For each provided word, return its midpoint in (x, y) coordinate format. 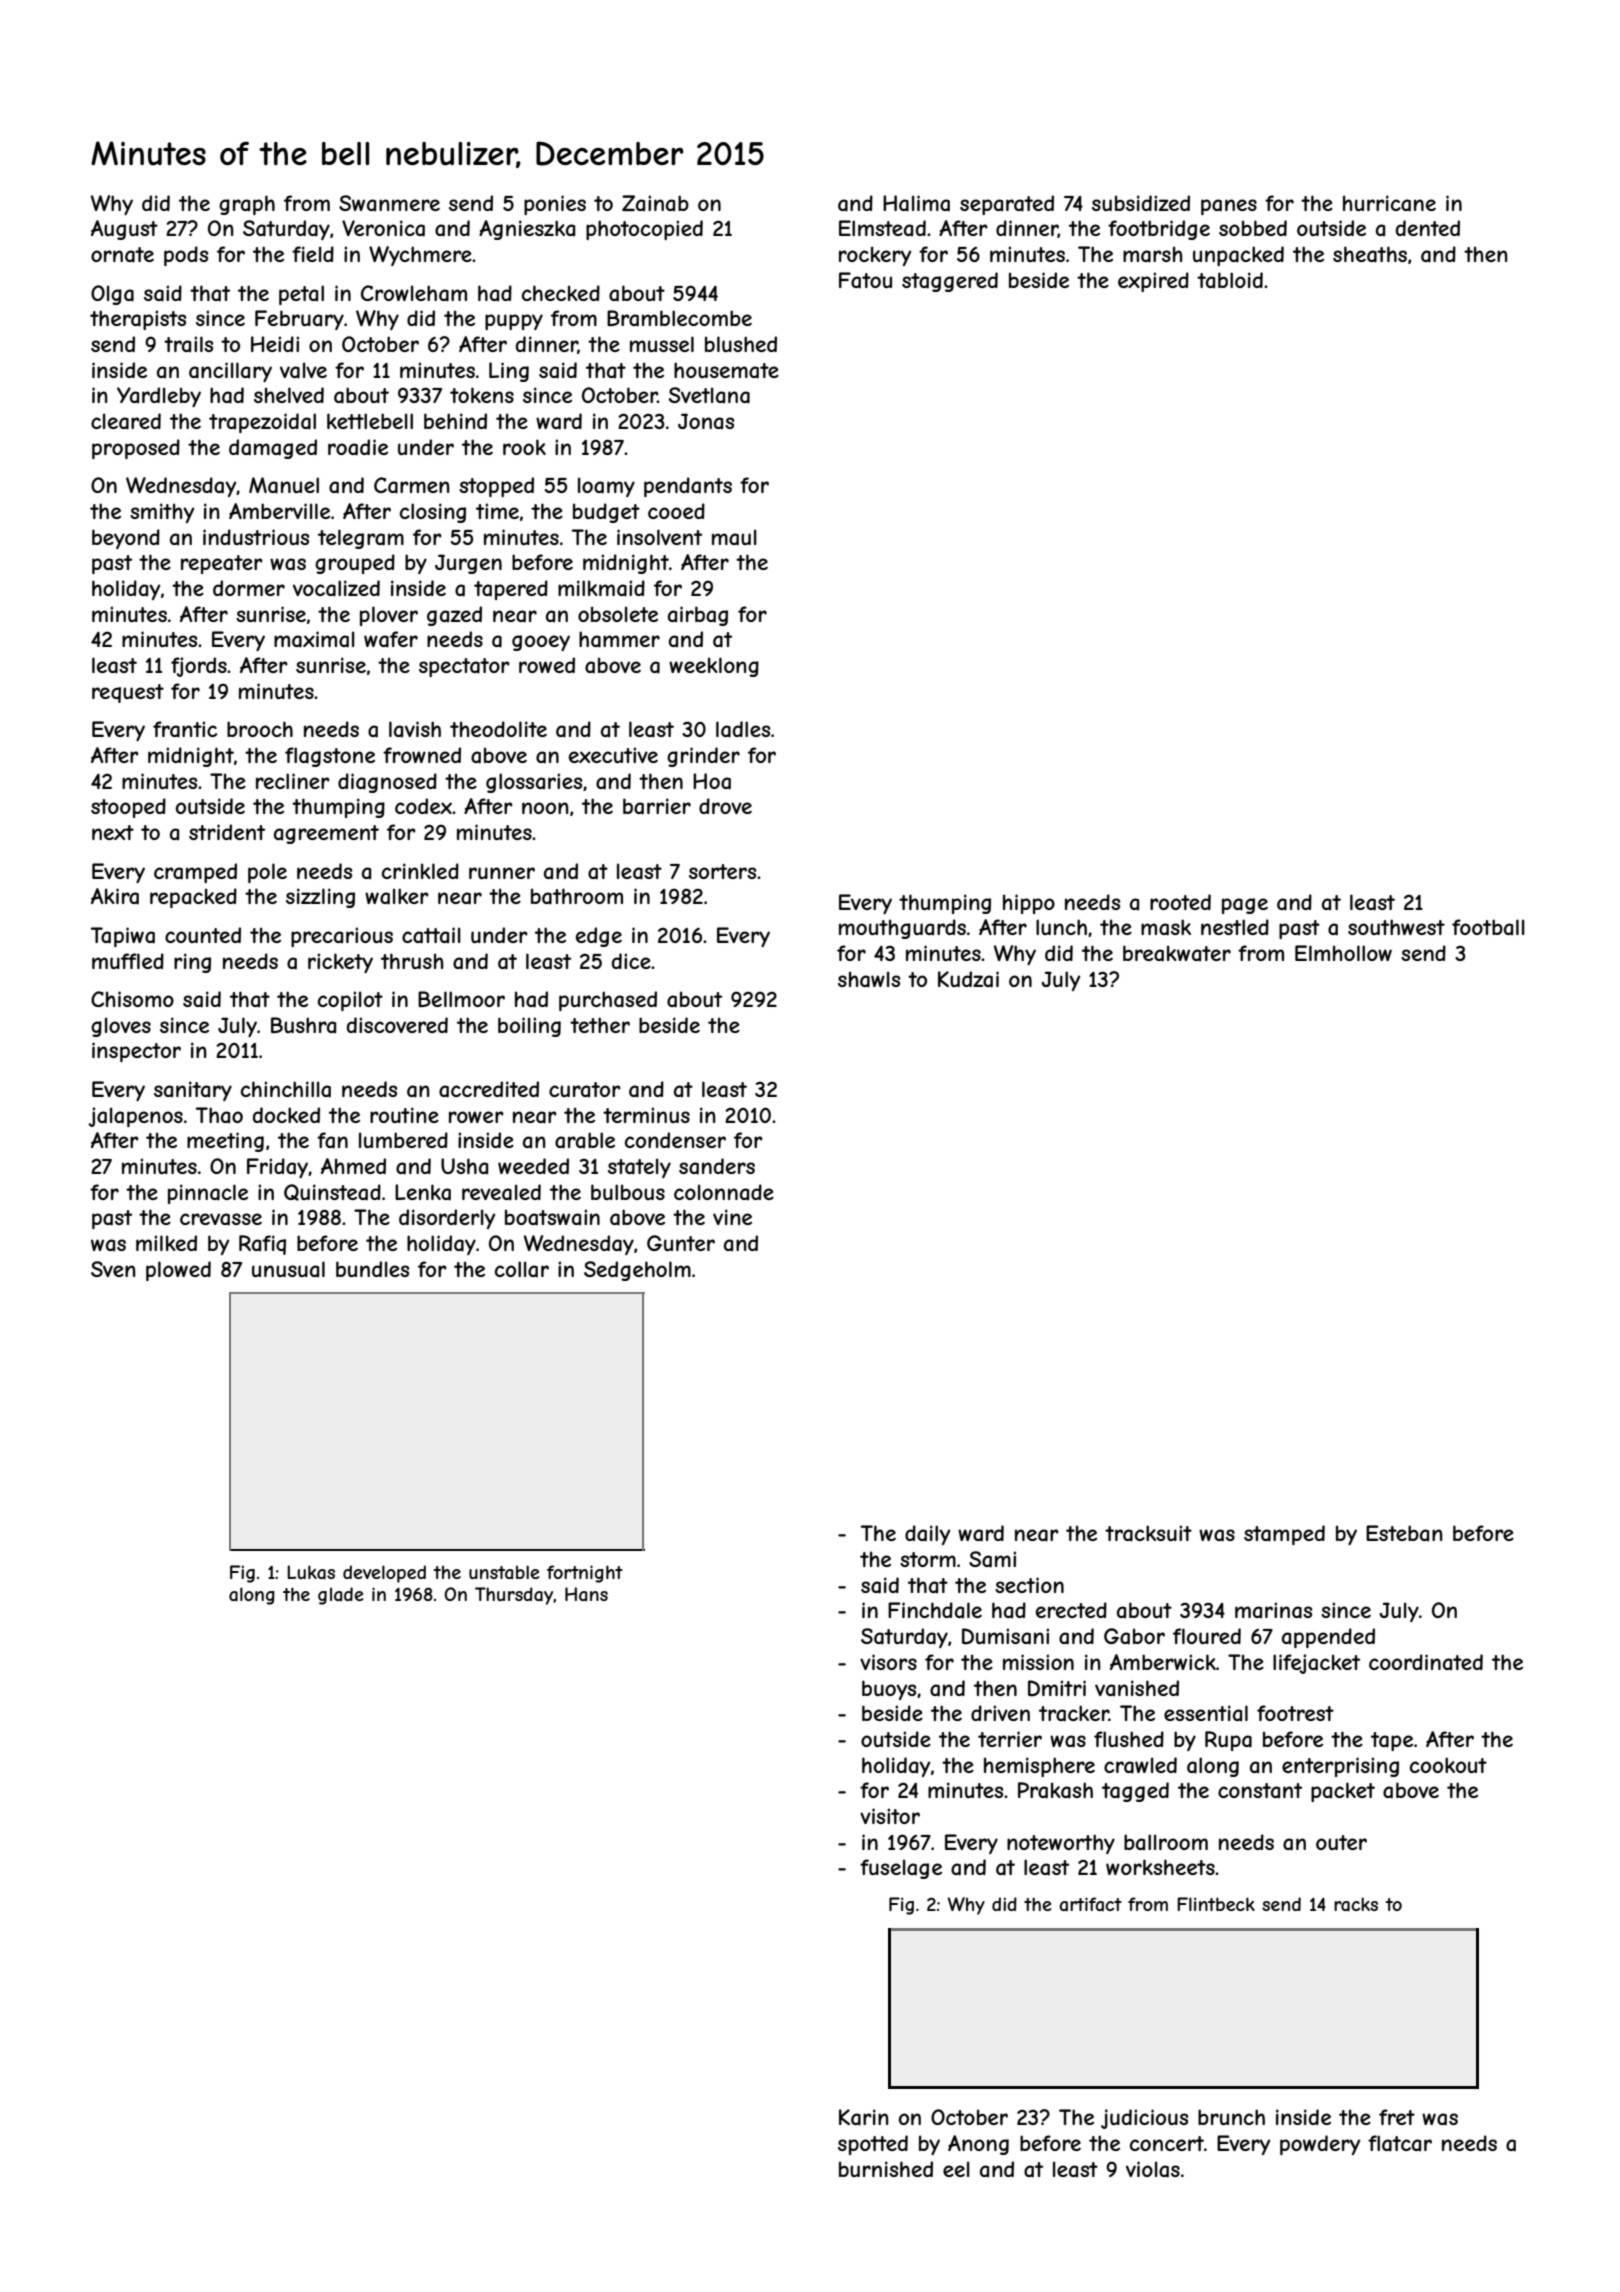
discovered (397, 1025)
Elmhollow (1343, 953)
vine (732, 1217)
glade (341, 1596)
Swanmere (389, 203)
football (1488, 927)
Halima (916, 203)
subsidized (1141, 203)
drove (725, 806)
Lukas (311, 1572)
